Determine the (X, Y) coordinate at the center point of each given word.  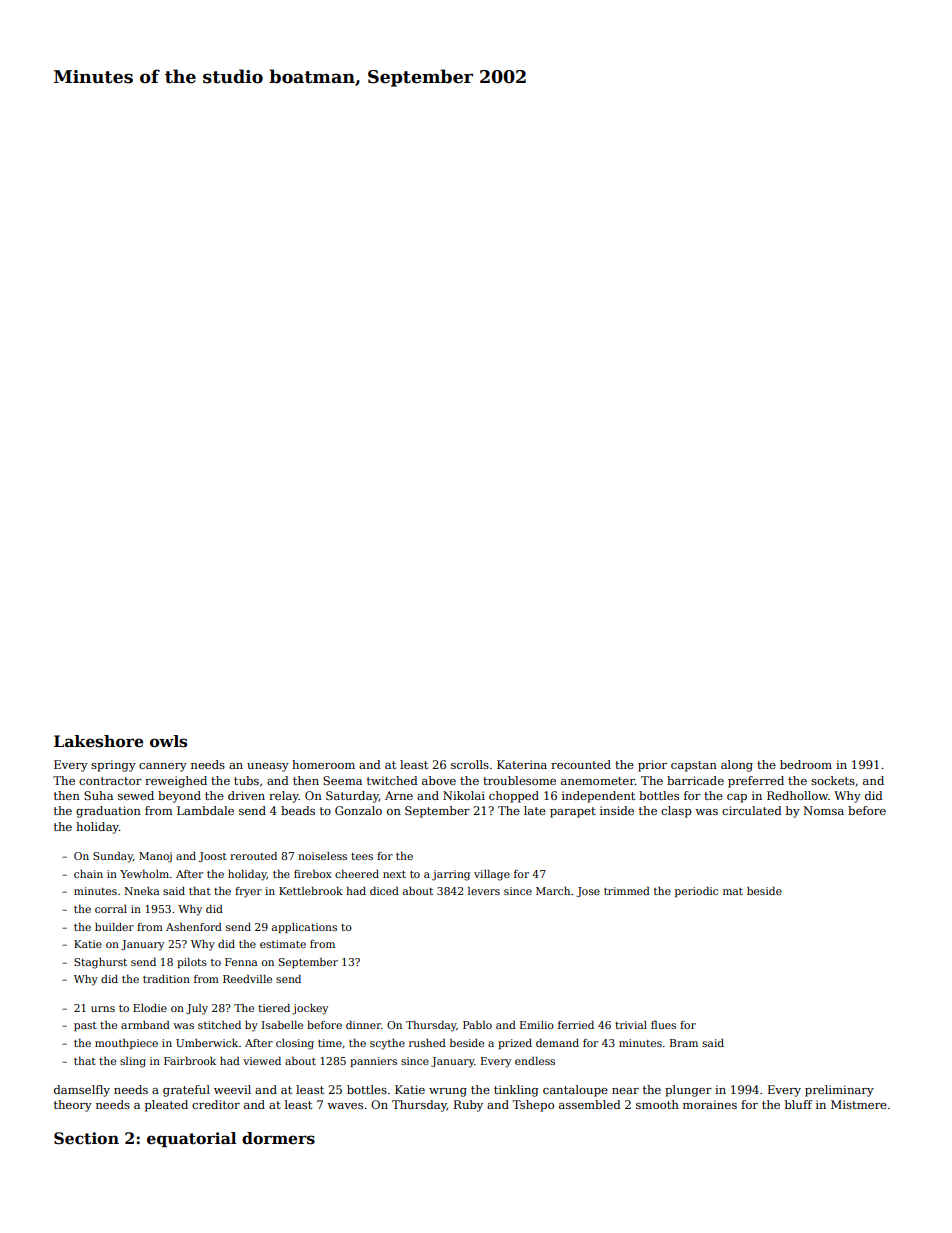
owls (168, 741)
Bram (684, 1043)
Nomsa (823, 810)
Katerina (522, 764)
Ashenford (194, 927)
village (492, 875)
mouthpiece (126, 1044)
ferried (576, 1025)
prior (652, 766)
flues (663, 1024)
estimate (283, 944)
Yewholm (144, 874)
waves (345, 1106)
